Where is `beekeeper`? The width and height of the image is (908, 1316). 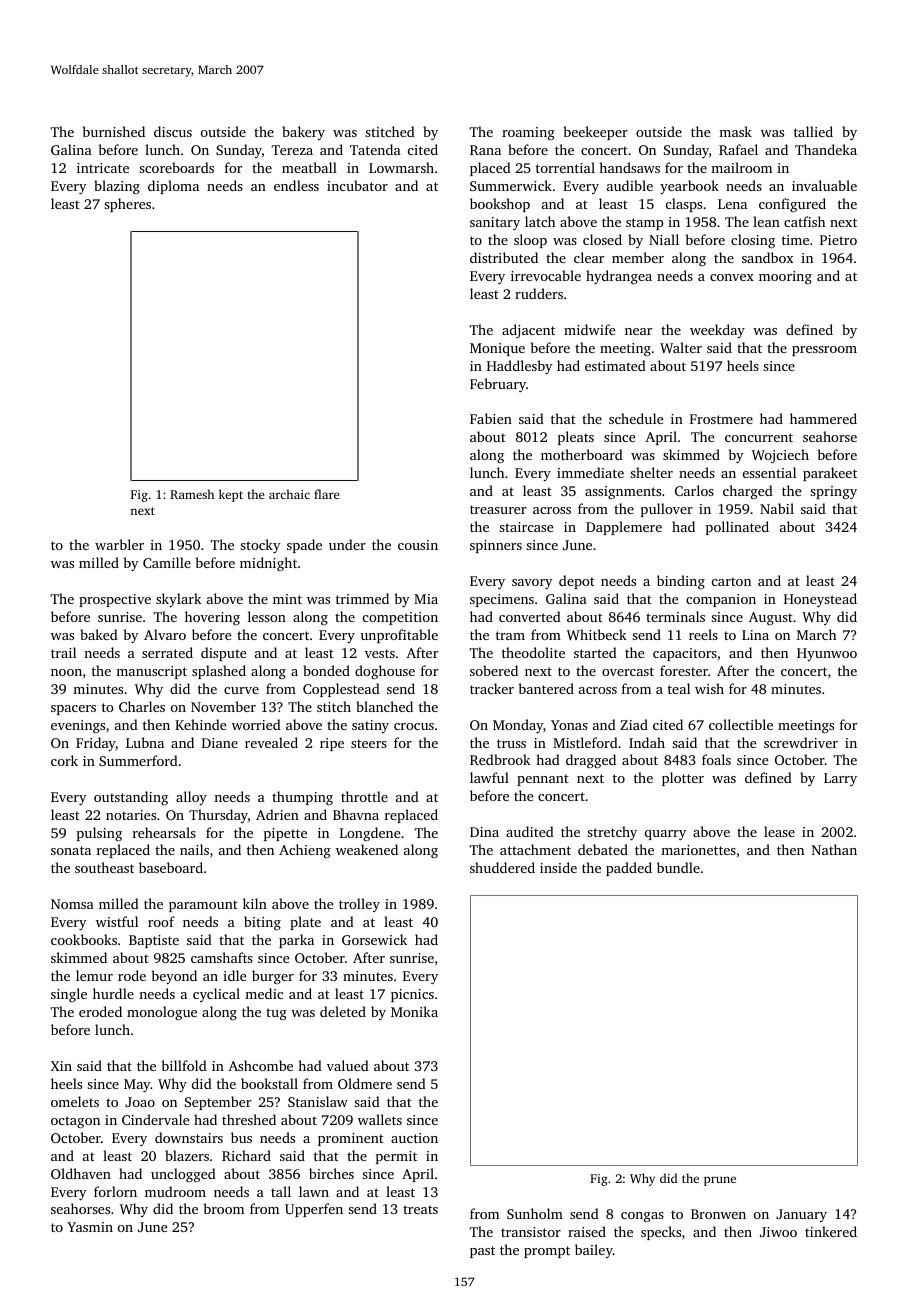
beekeeper is located at coordinates (596, 133).
